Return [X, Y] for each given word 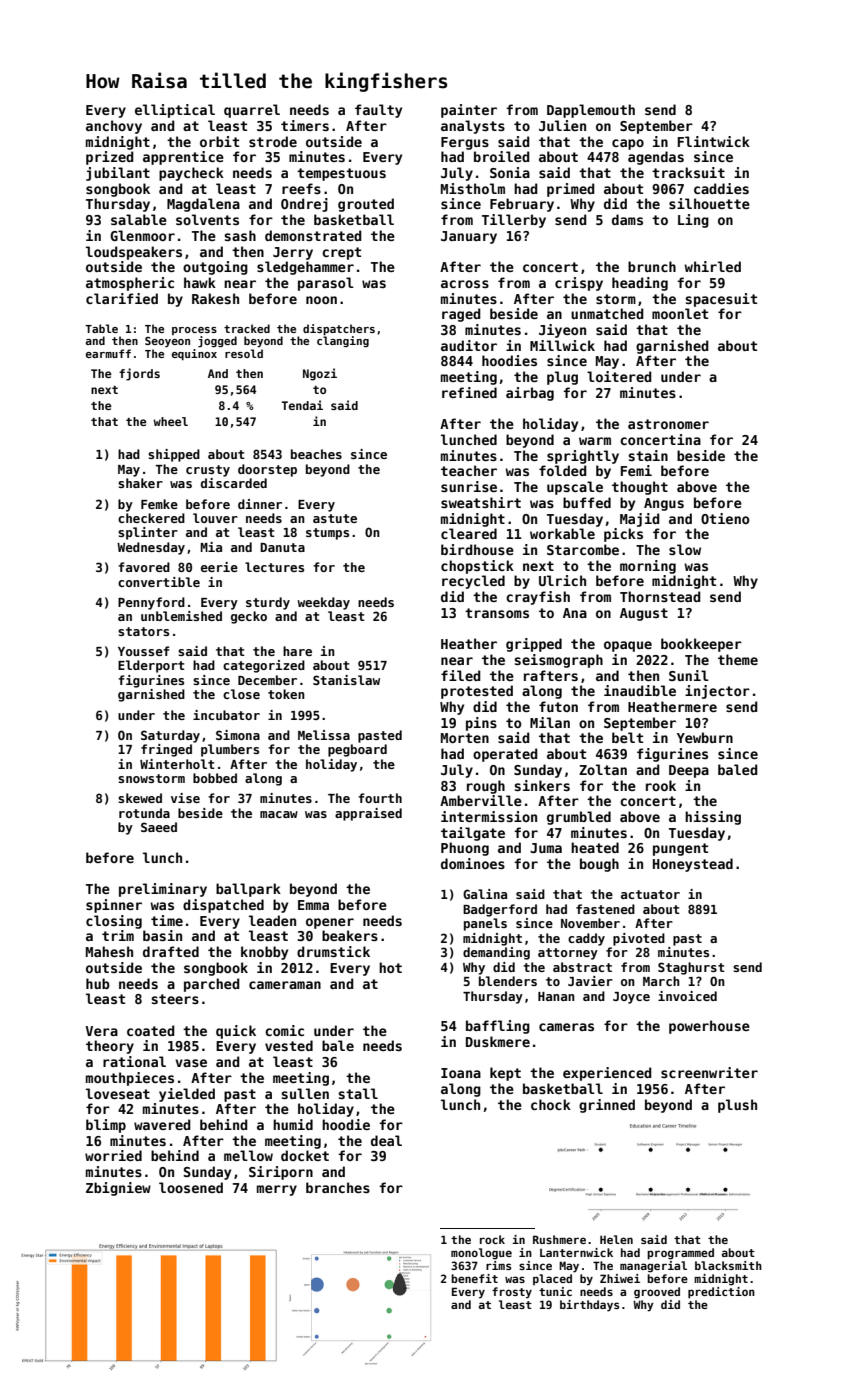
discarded [234, 483]
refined [469, 392]
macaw [279, 814]
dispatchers [339, 329]
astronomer [668, 424]
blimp [106, 1126]
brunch [652, 266]
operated [505, 755]
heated [595, 847]
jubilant [118, 174]
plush [737, 1106]
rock [492, 1239]
